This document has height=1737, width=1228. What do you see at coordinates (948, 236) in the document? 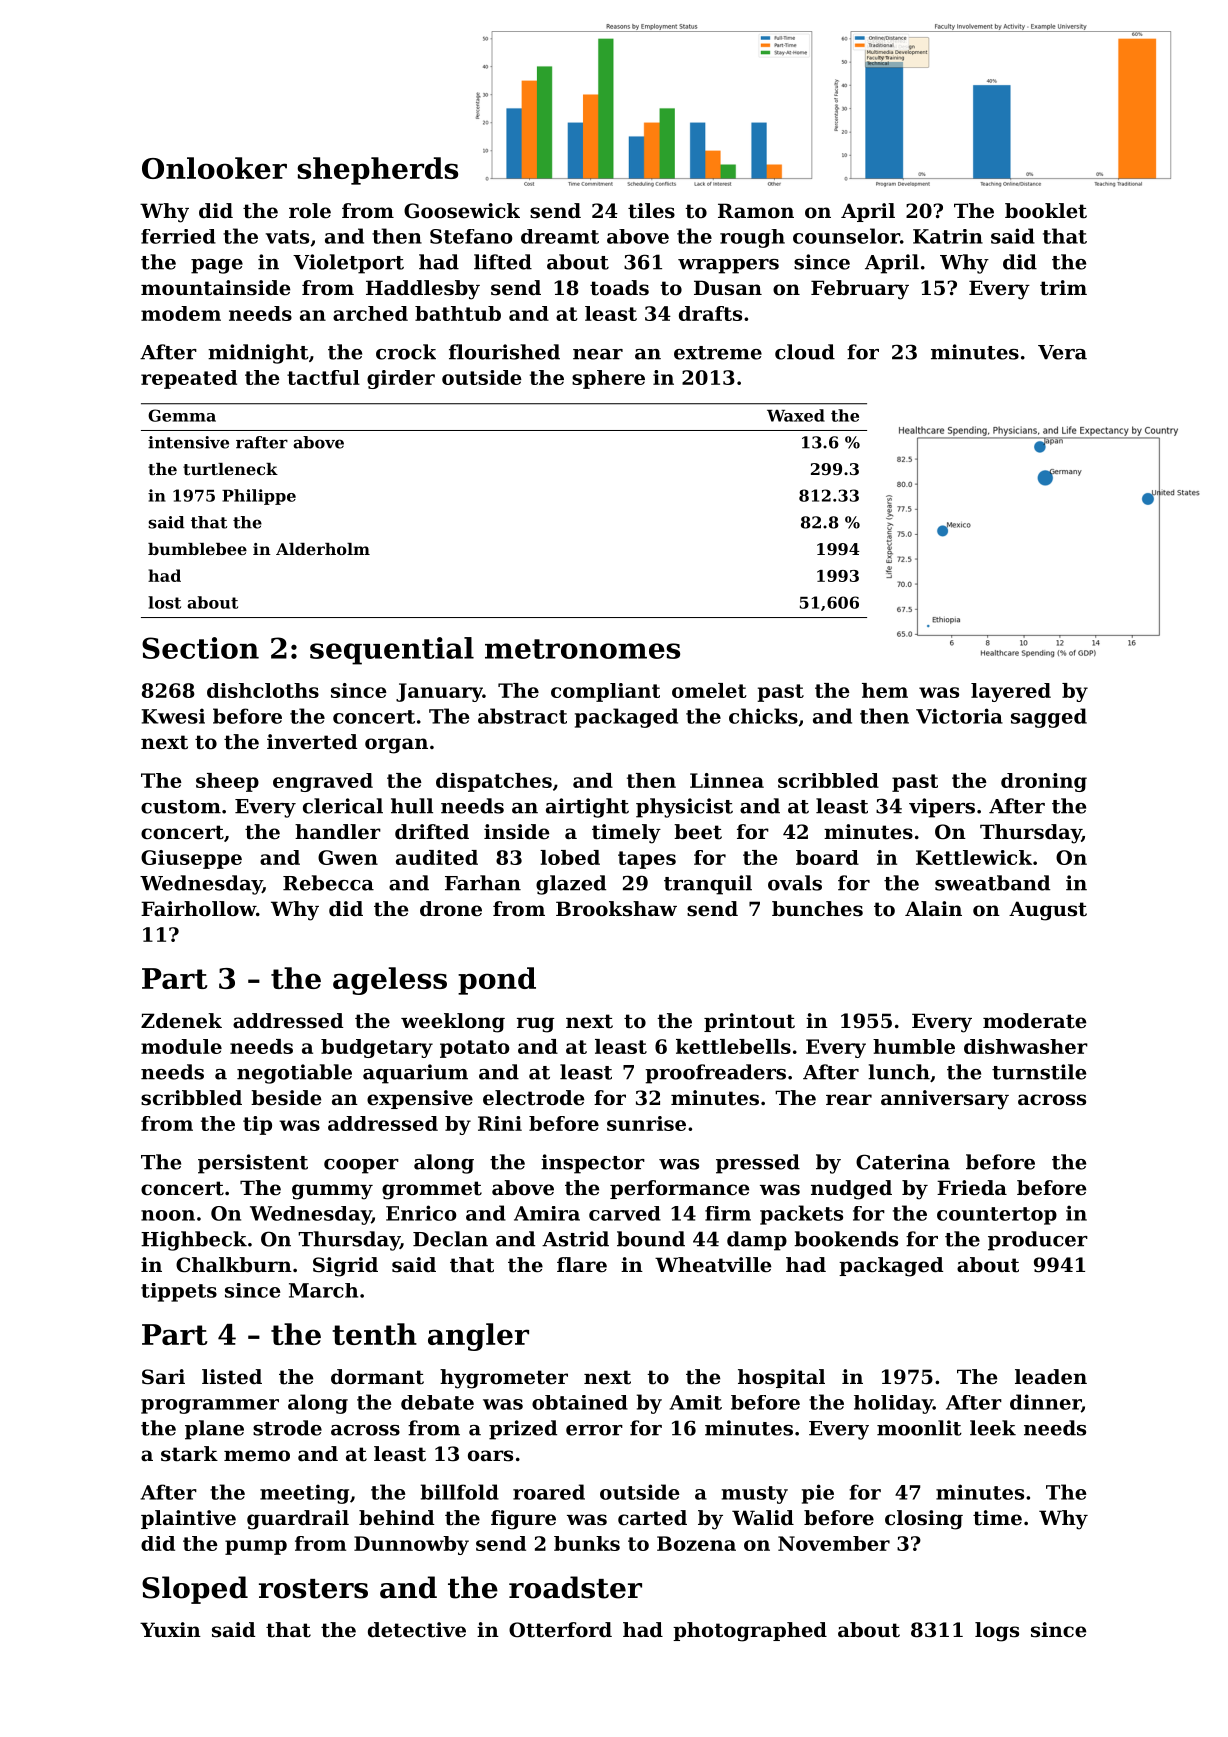
I see `Katrin` at bounding box center [948, 236].
